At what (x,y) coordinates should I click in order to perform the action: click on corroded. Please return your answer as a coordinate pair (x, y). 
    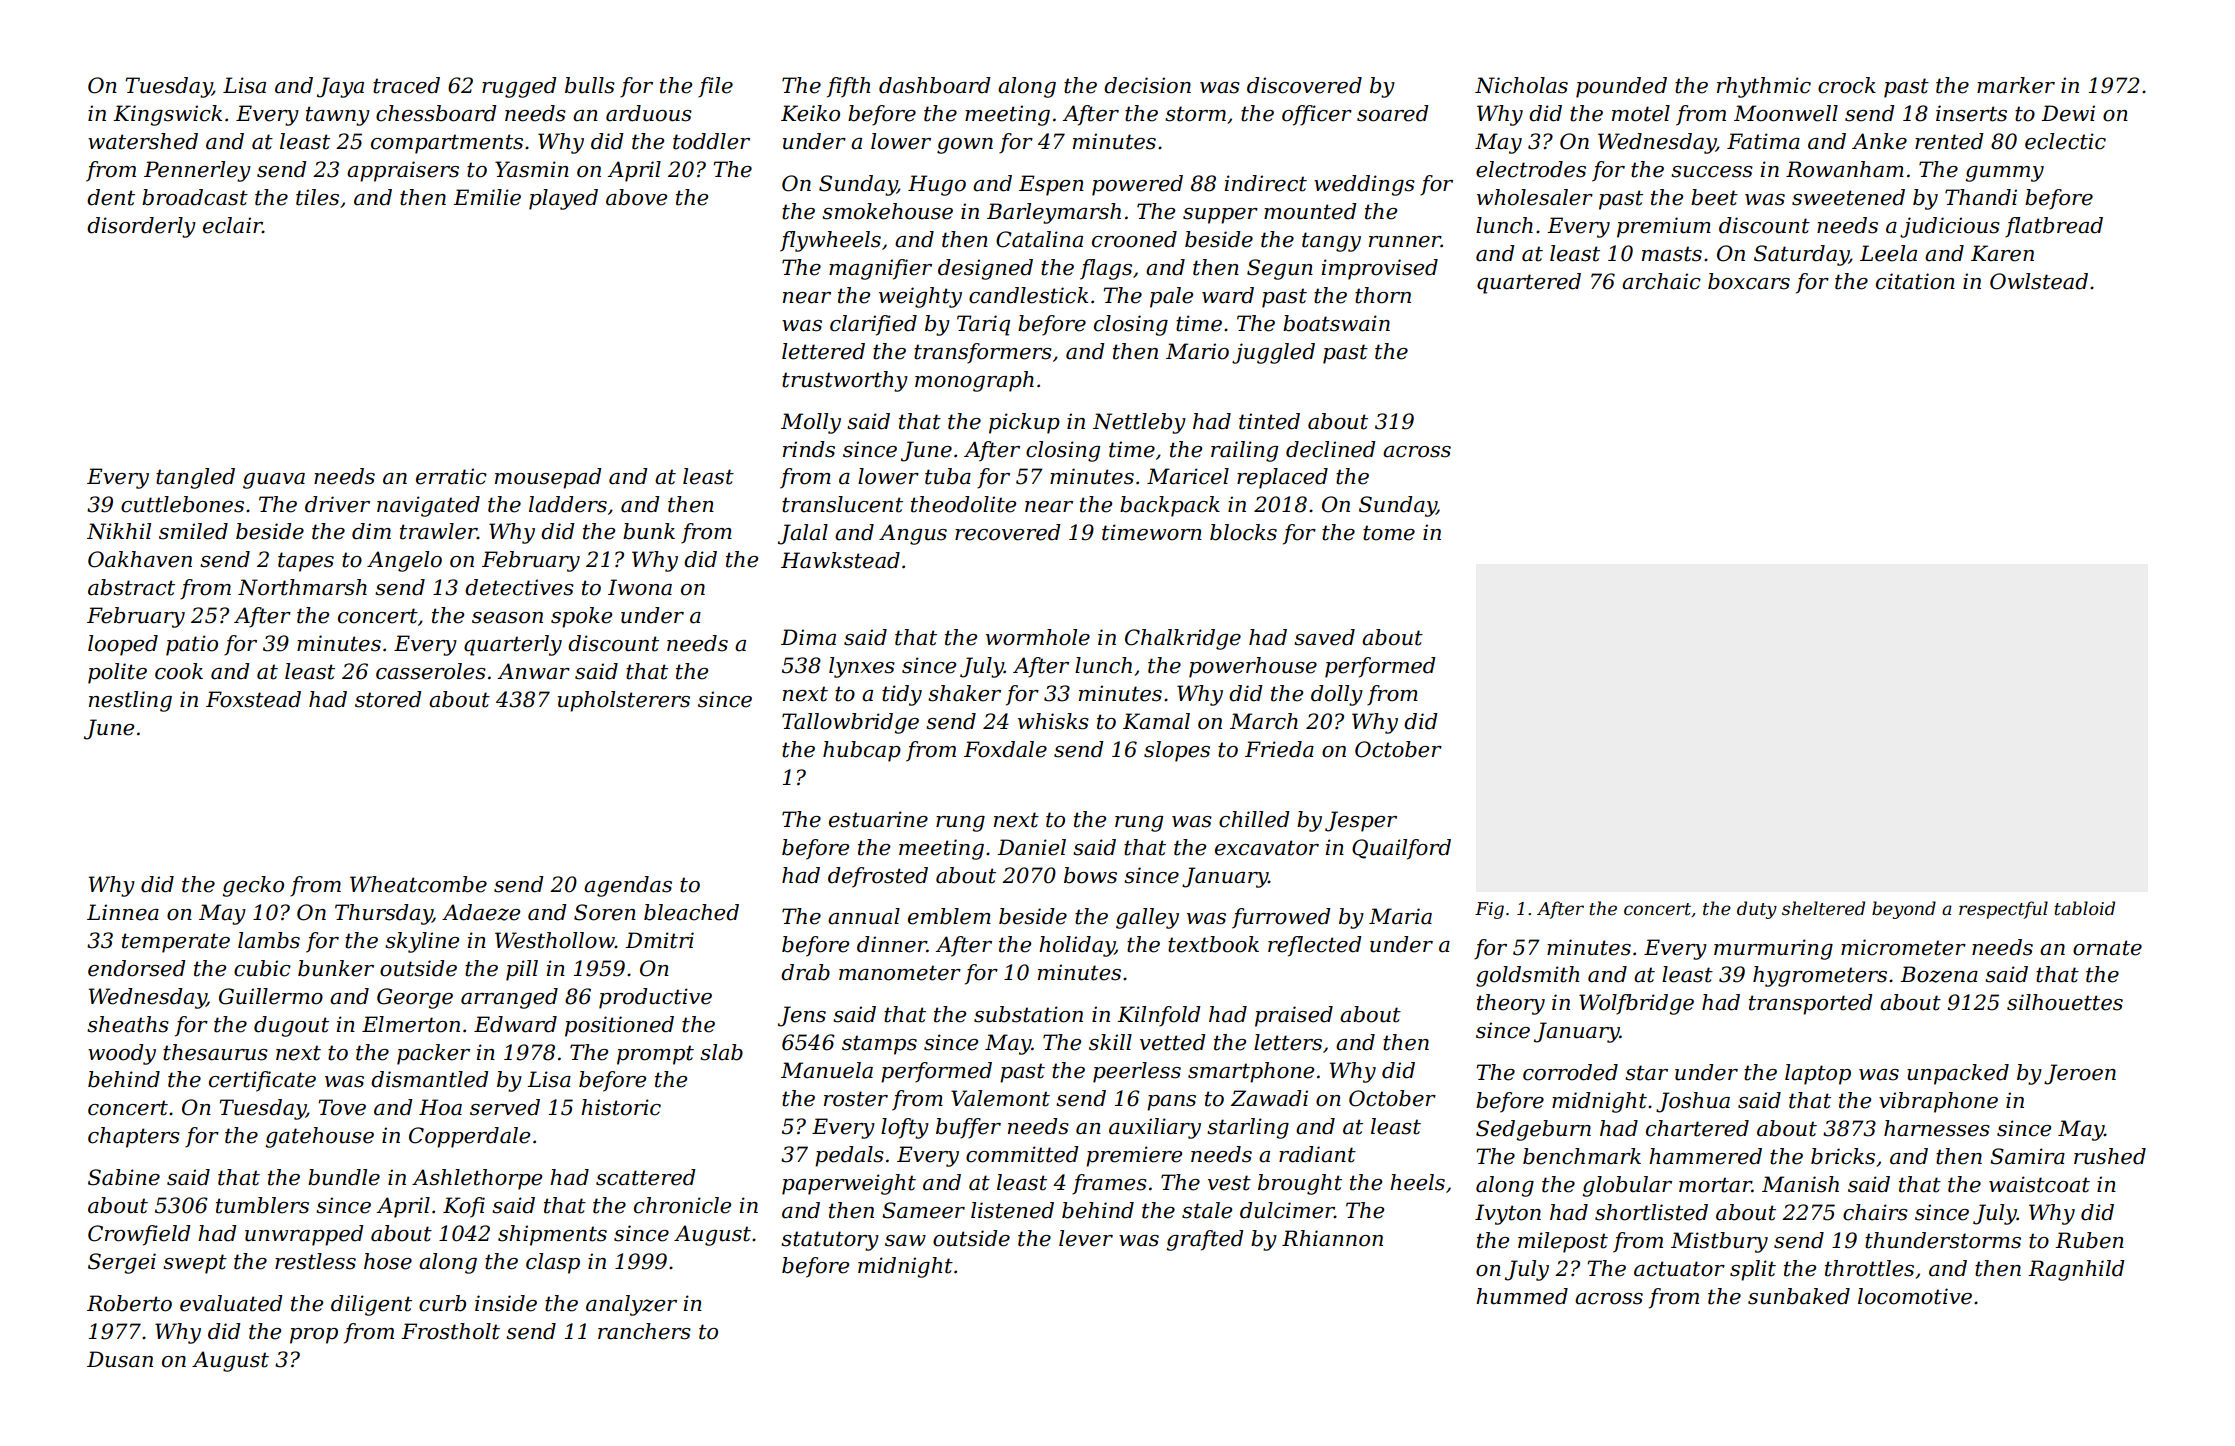
    Looking at the image, I should click on (1570, 1072).
